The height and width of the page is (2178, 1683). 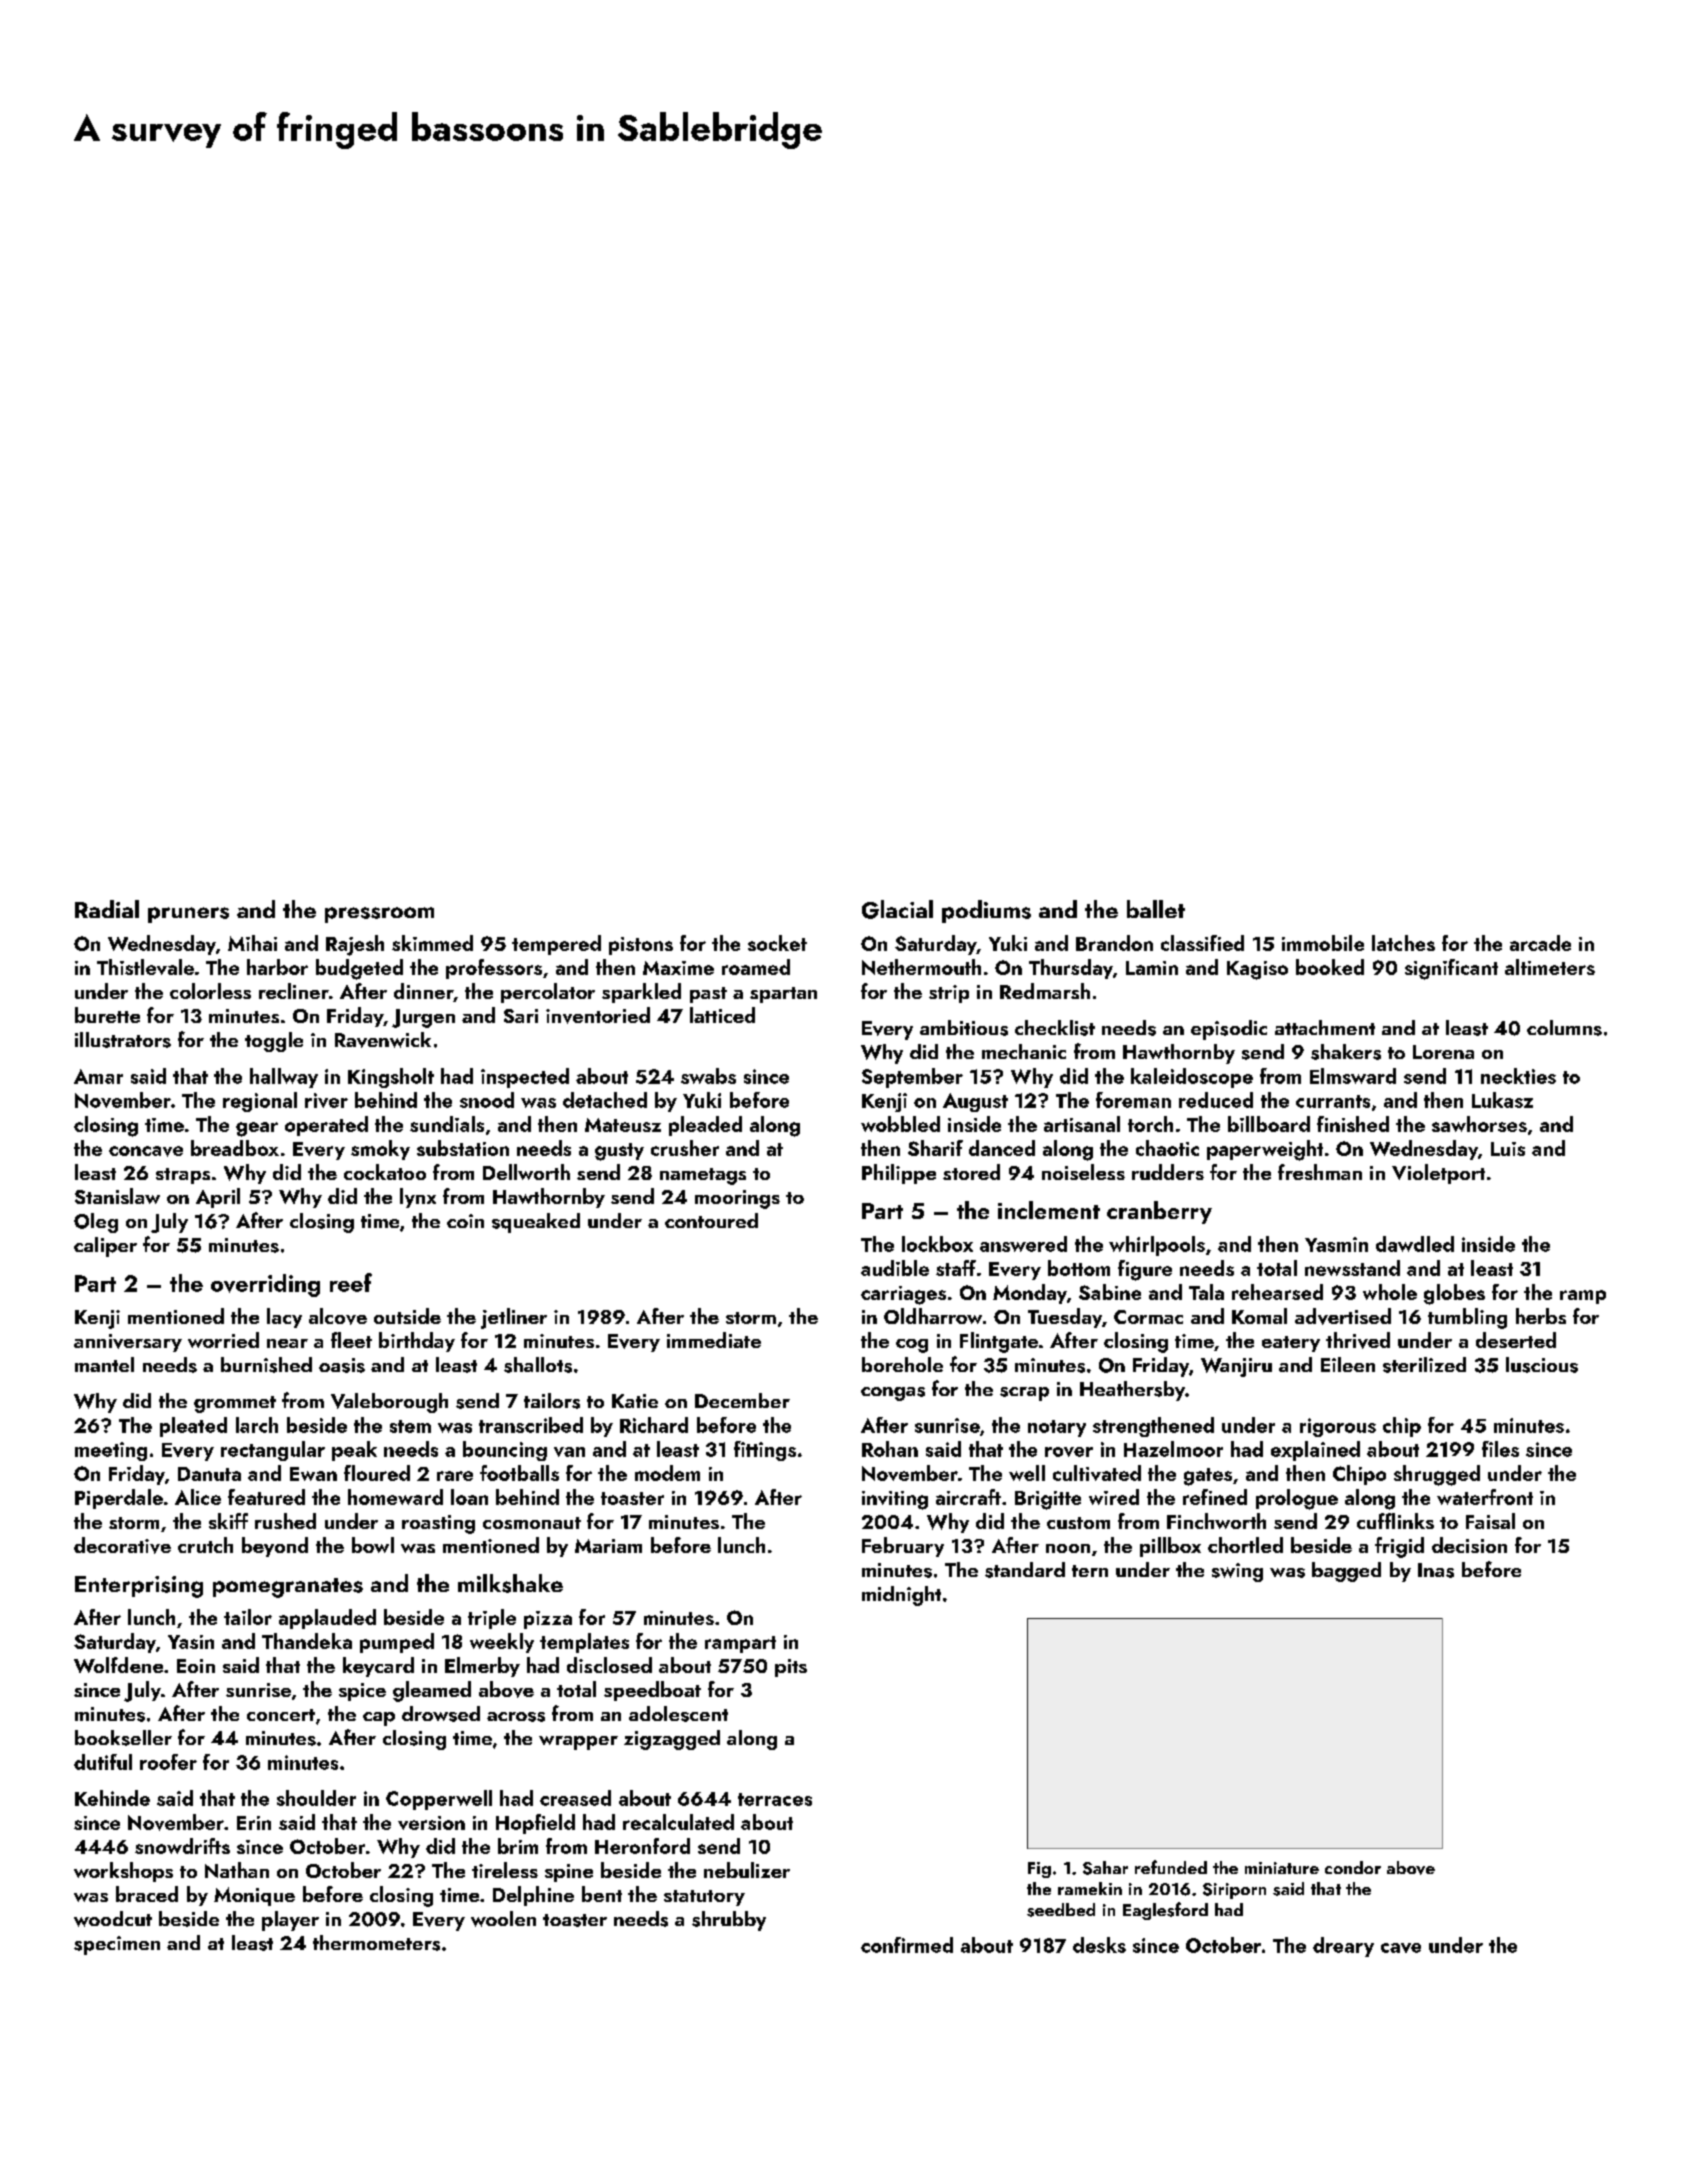 What do you see at coordinates (182, 1846) in the page?
I see `snowdrifts` at bounding box center [182, 1846].
